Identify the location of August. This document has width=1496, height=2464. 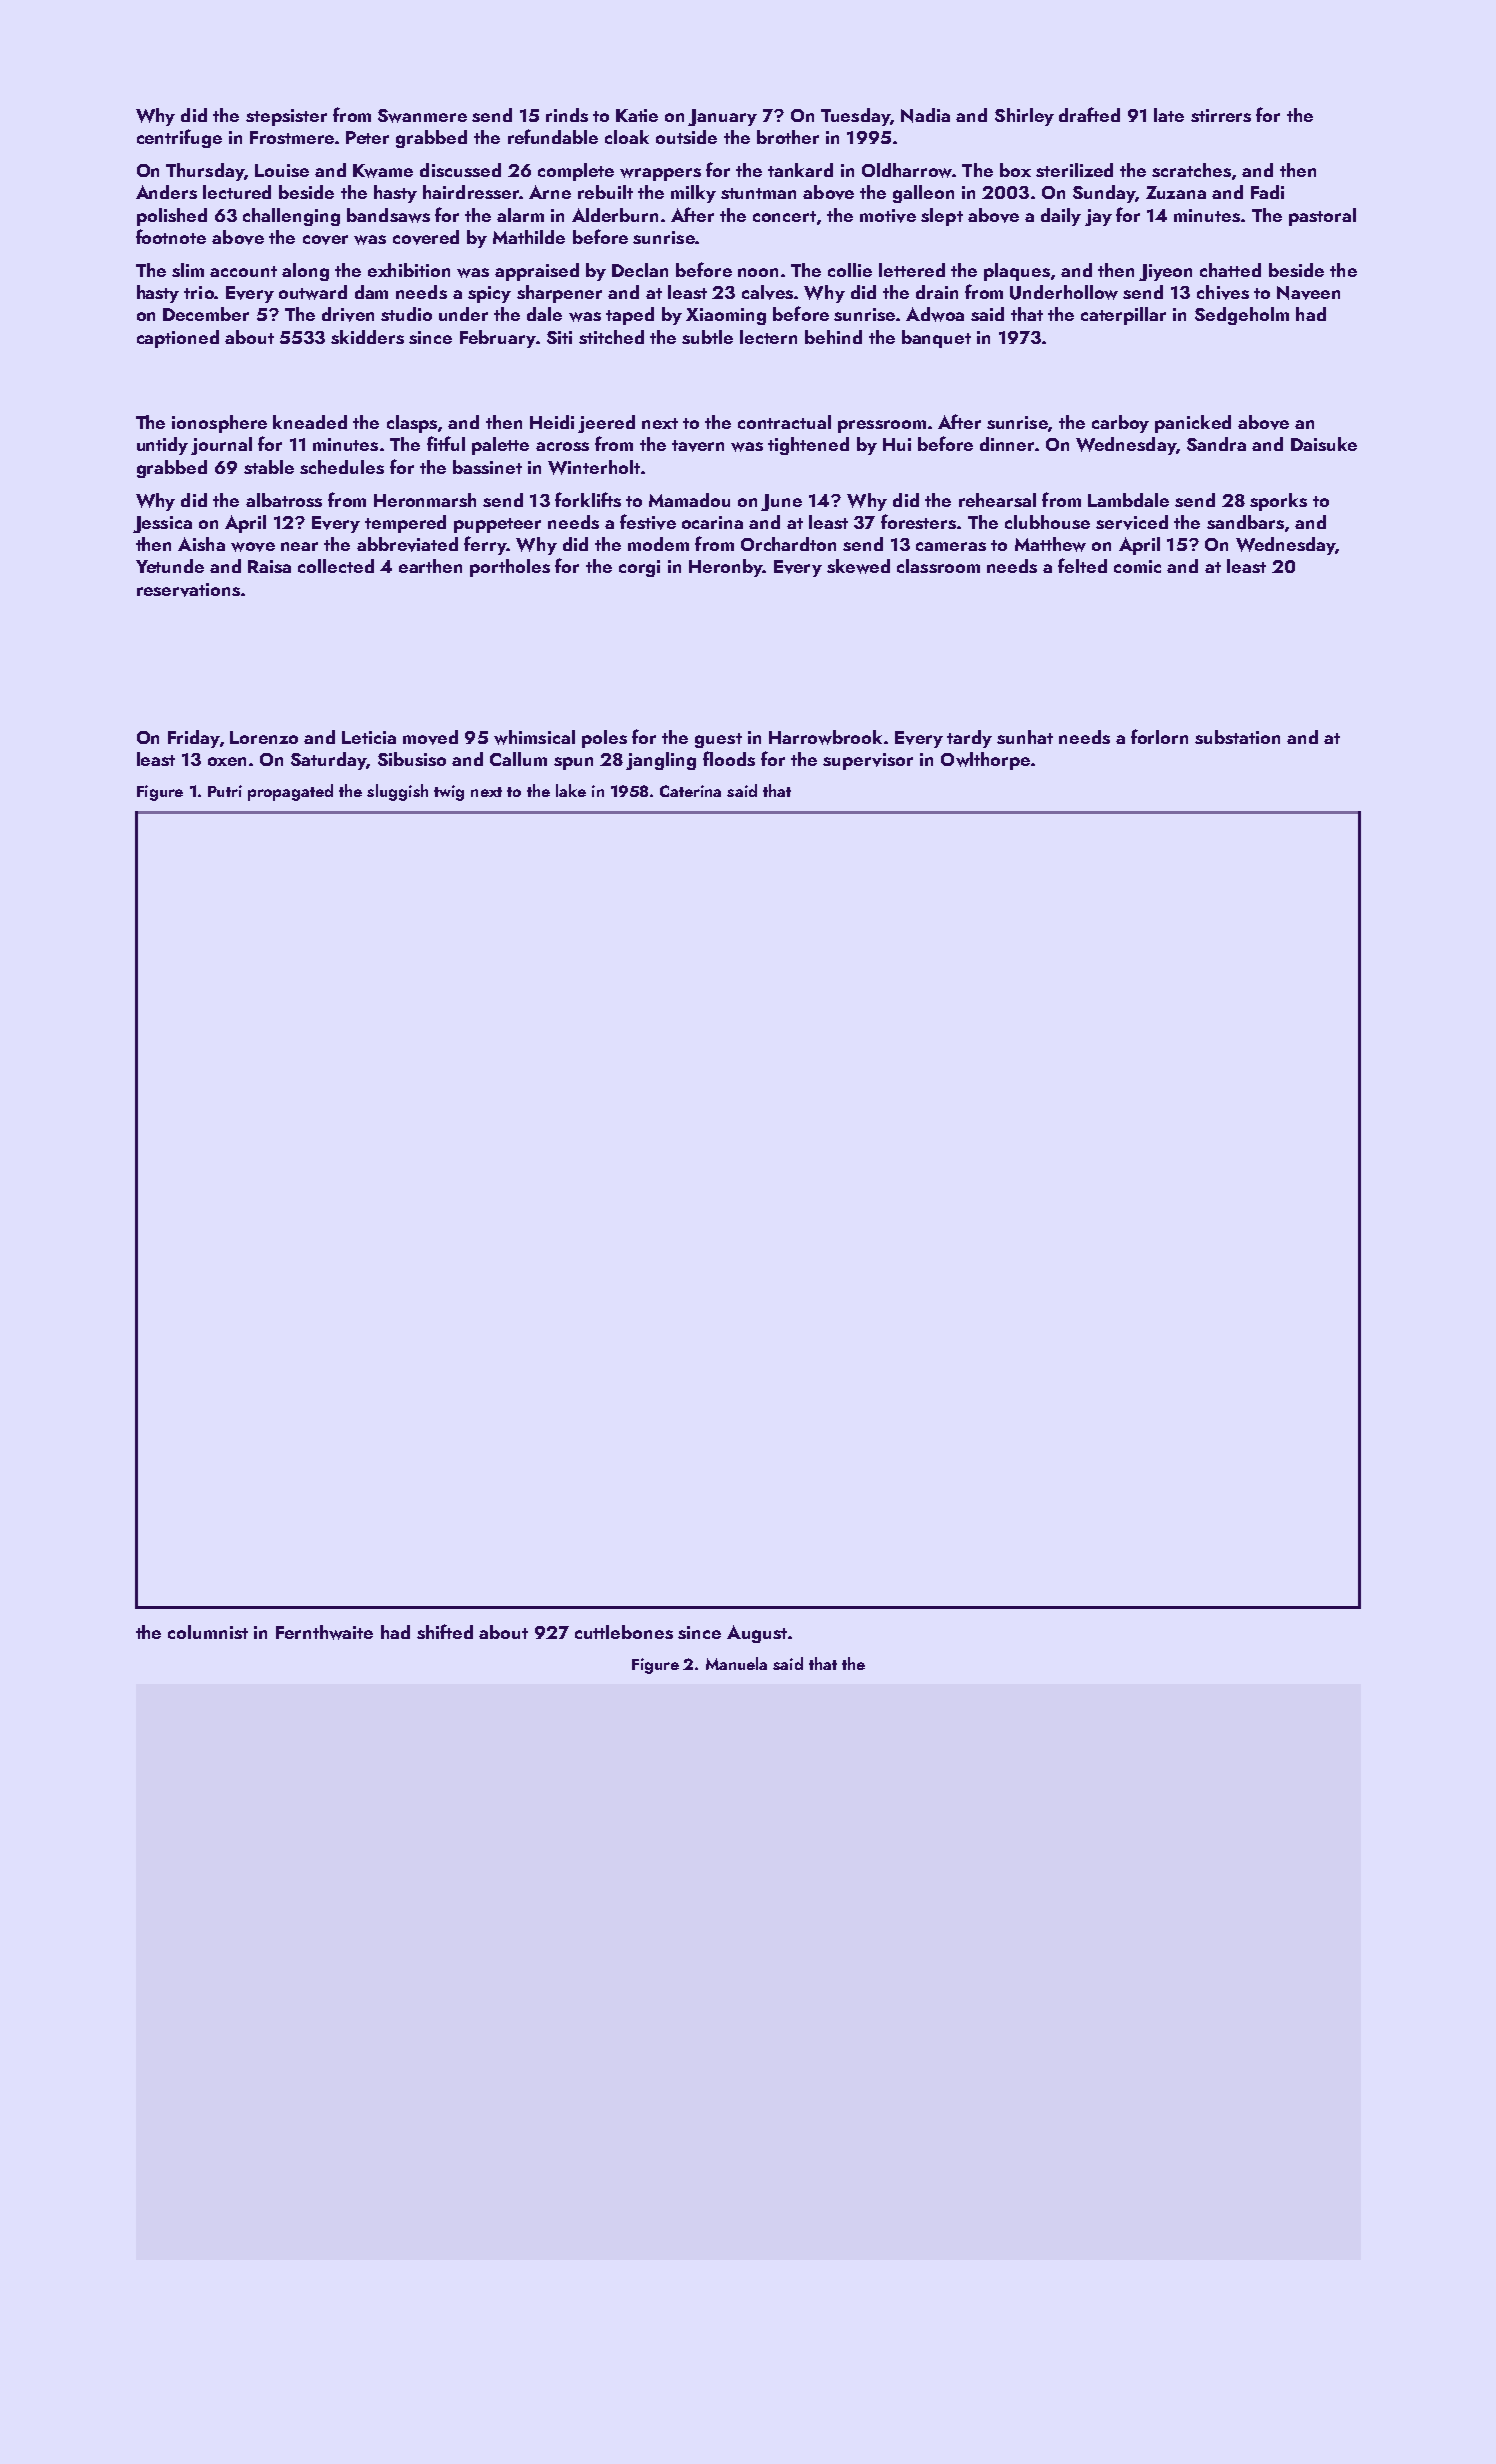
(757, 1634).
